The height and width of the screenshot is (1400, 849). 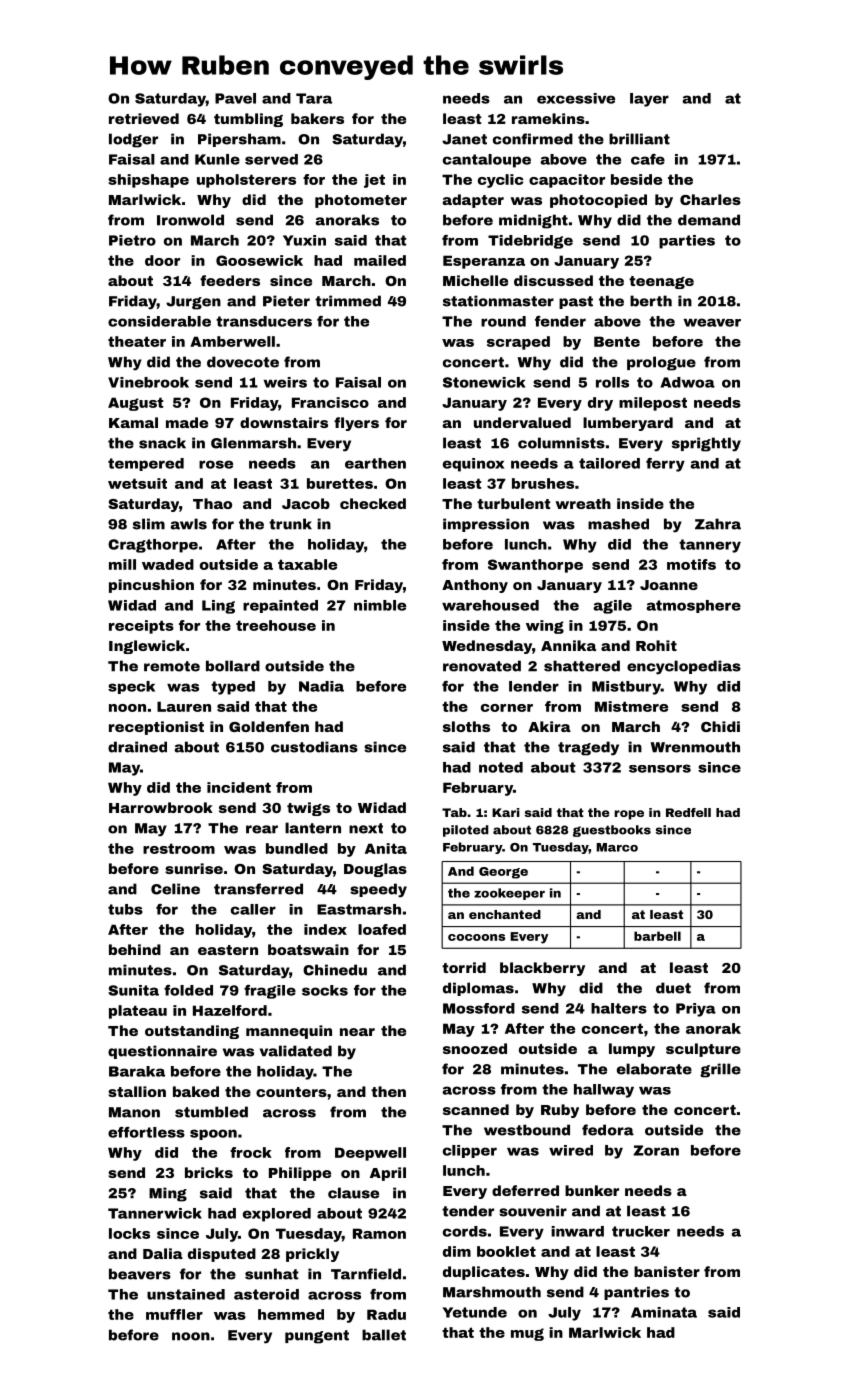 What do you see at coordinates (718, 524) in the screenshot?
I see `Zahra` at bounding box center [718, 524].
